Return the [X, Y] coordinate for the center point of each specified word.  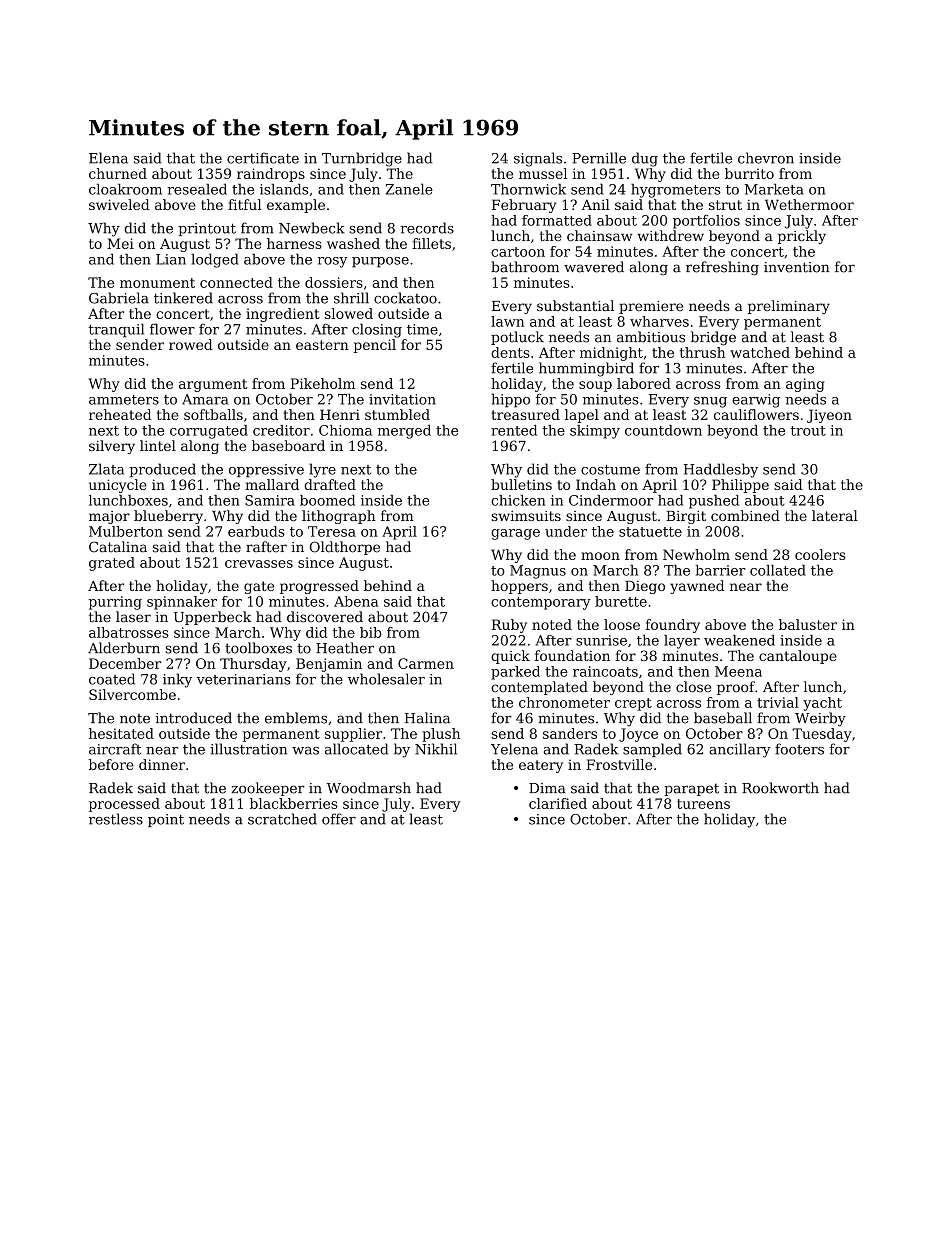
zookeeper [268, 789]
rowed [191, 344]
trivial [778, 702]
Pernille [599, 158]
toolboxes [258, 648]
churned [118, 173]
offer [339, 819]
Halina [427, 718]
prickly [802, 237]
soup [595, 386]
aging [805, 385]
